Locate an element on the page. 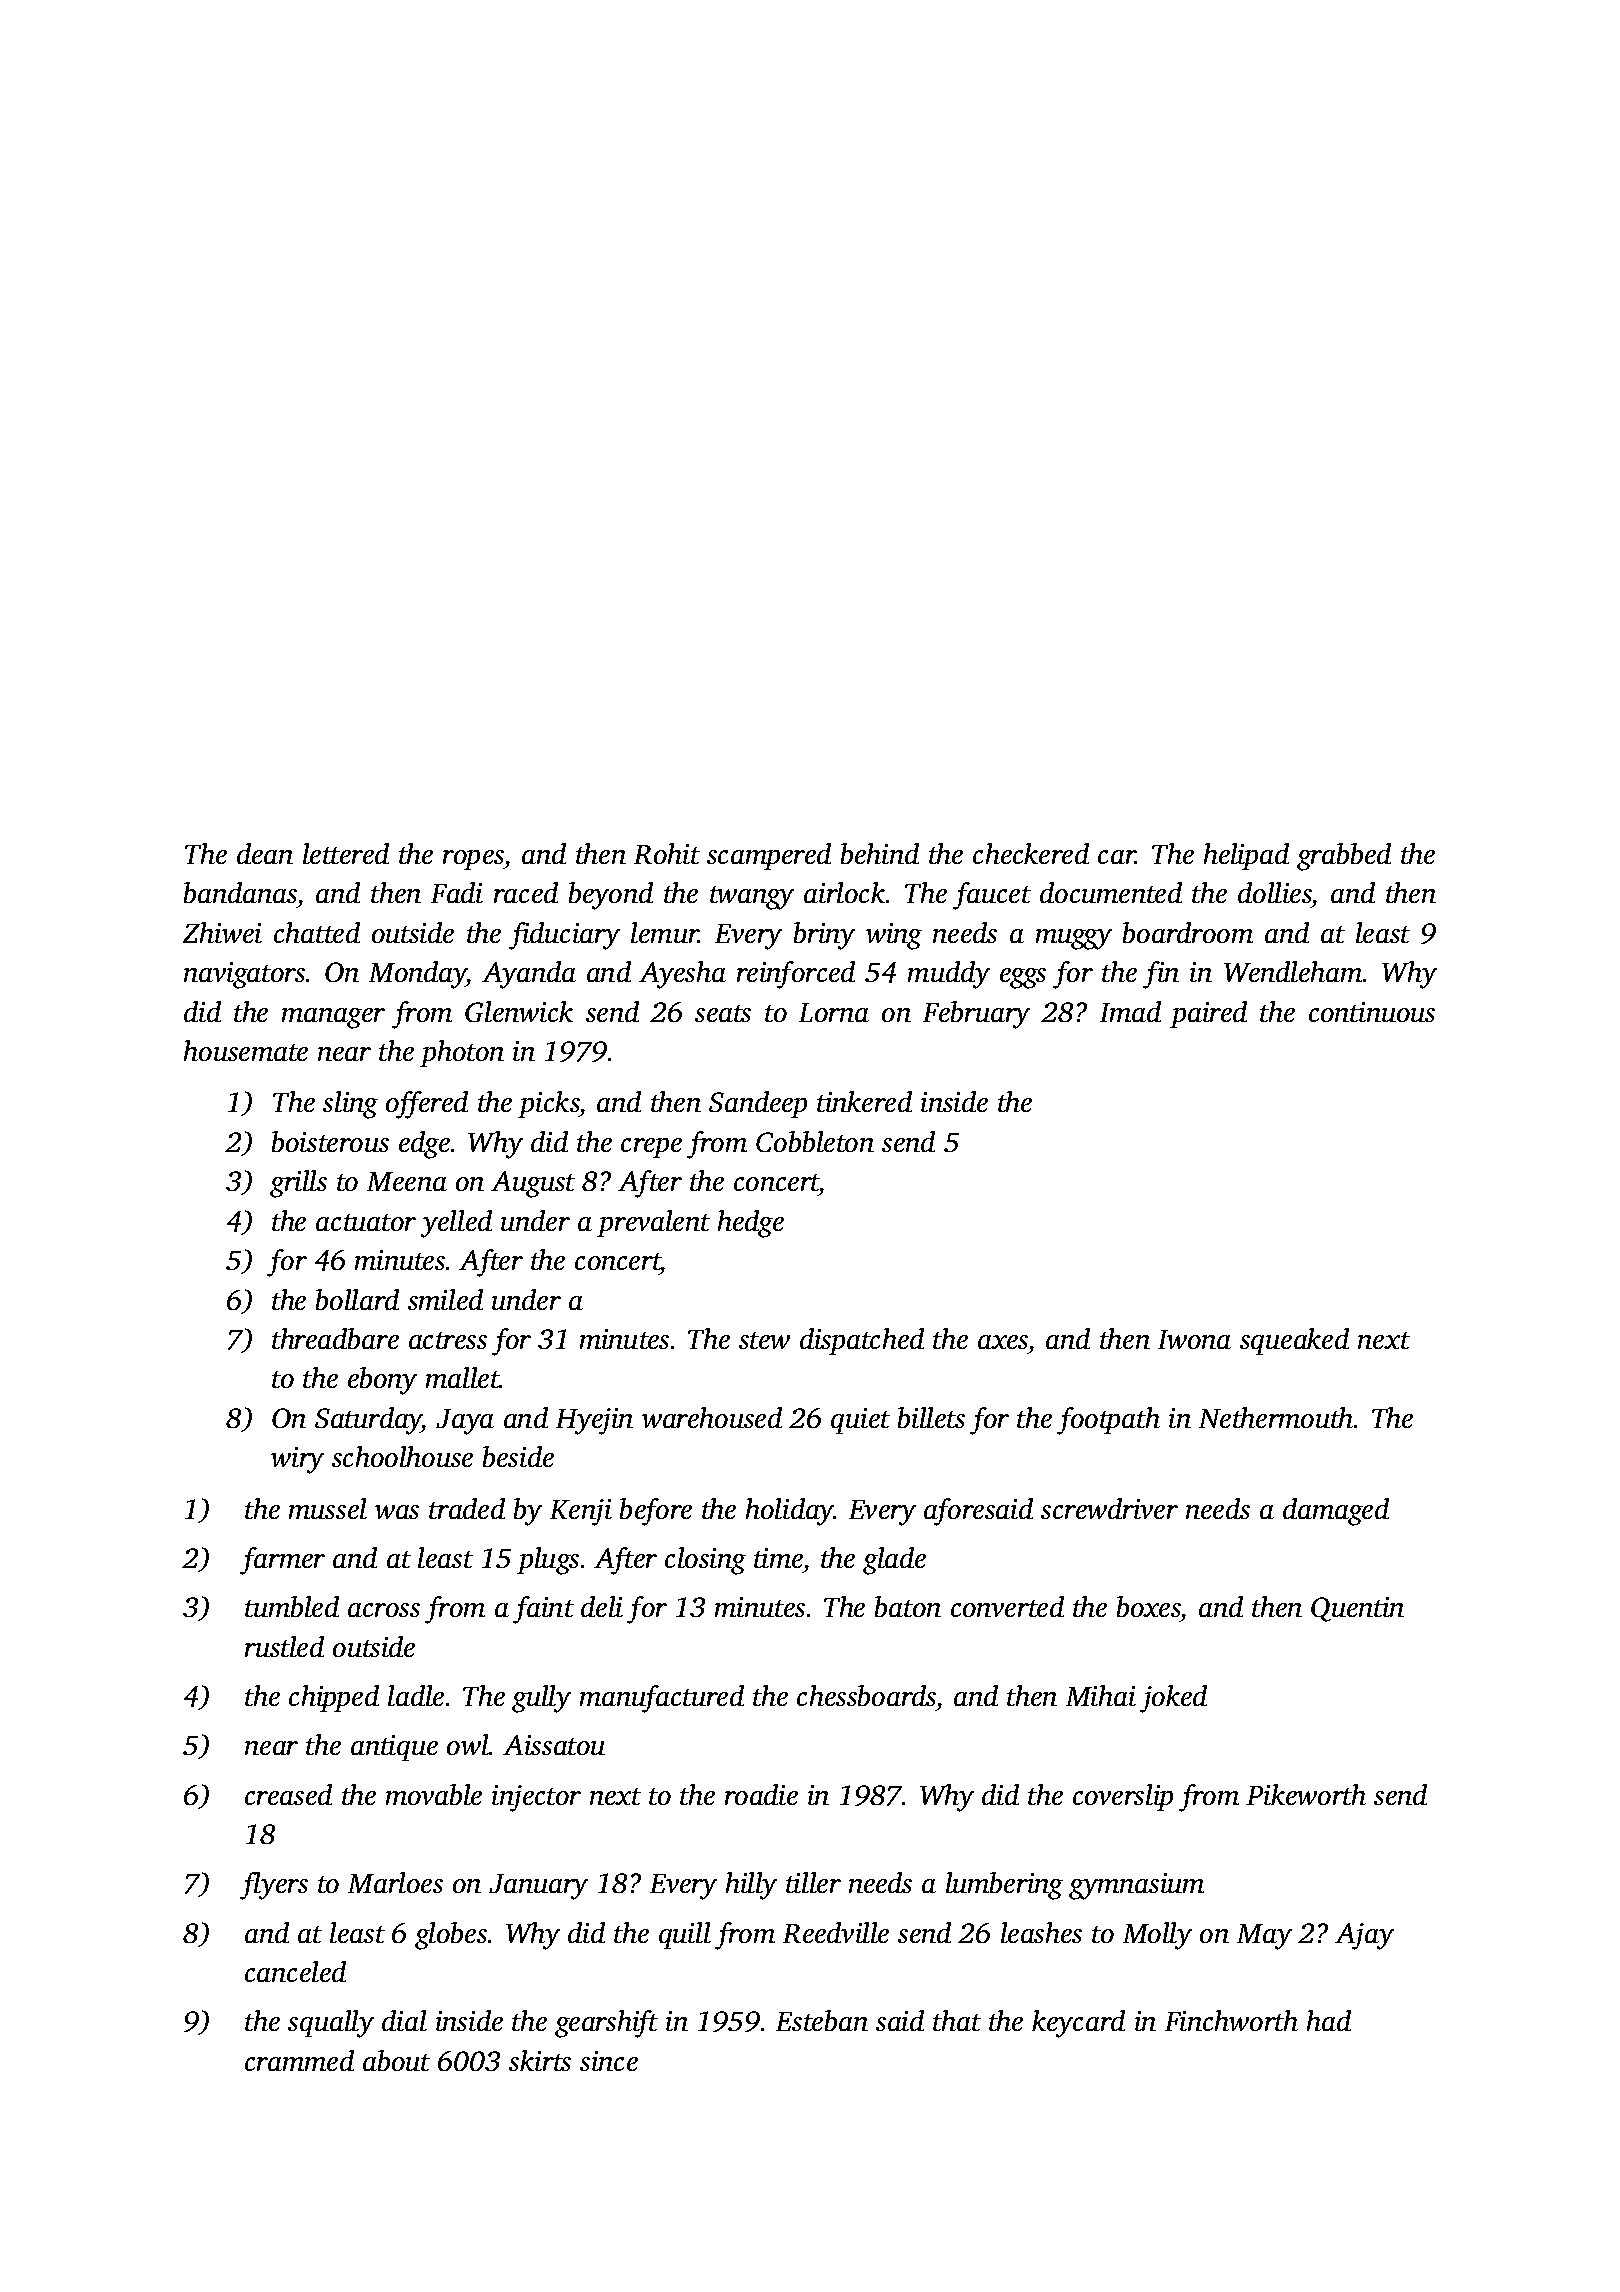 This document has width=1620, height=2292. stew is located at coordinates (764, 1340).
